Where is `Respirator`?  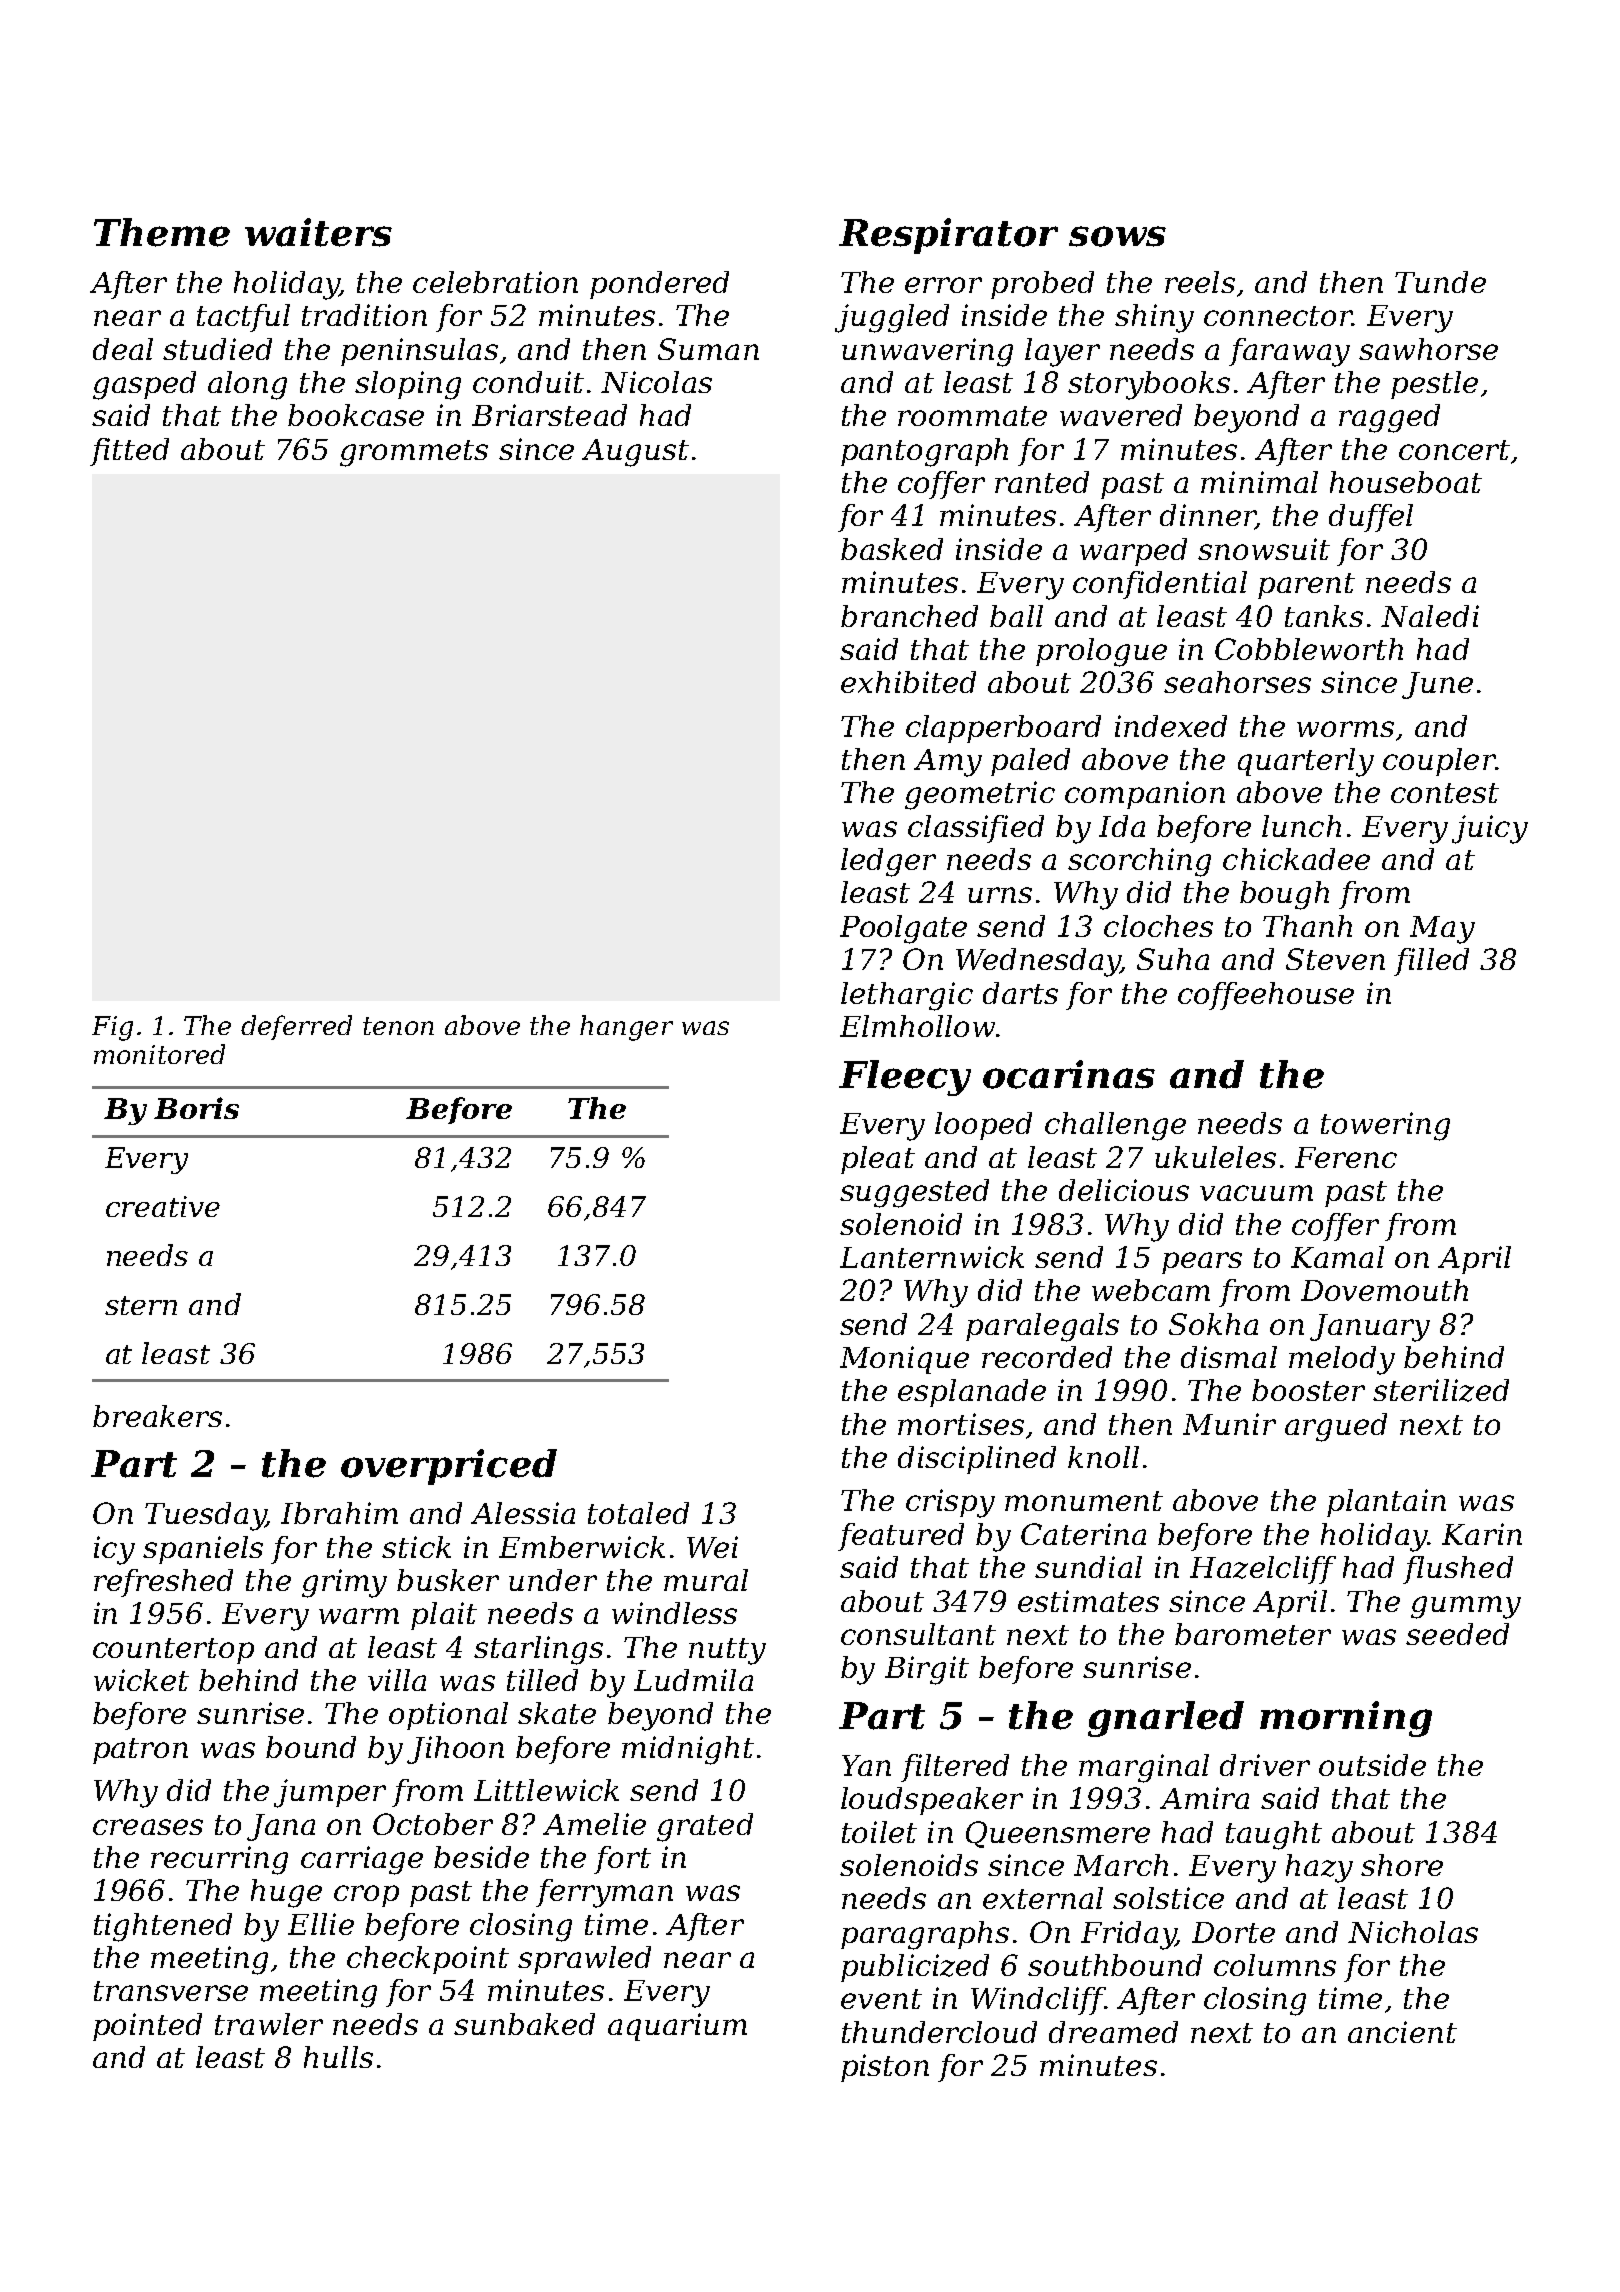 Respirator is located at coordinates (948, 236).
